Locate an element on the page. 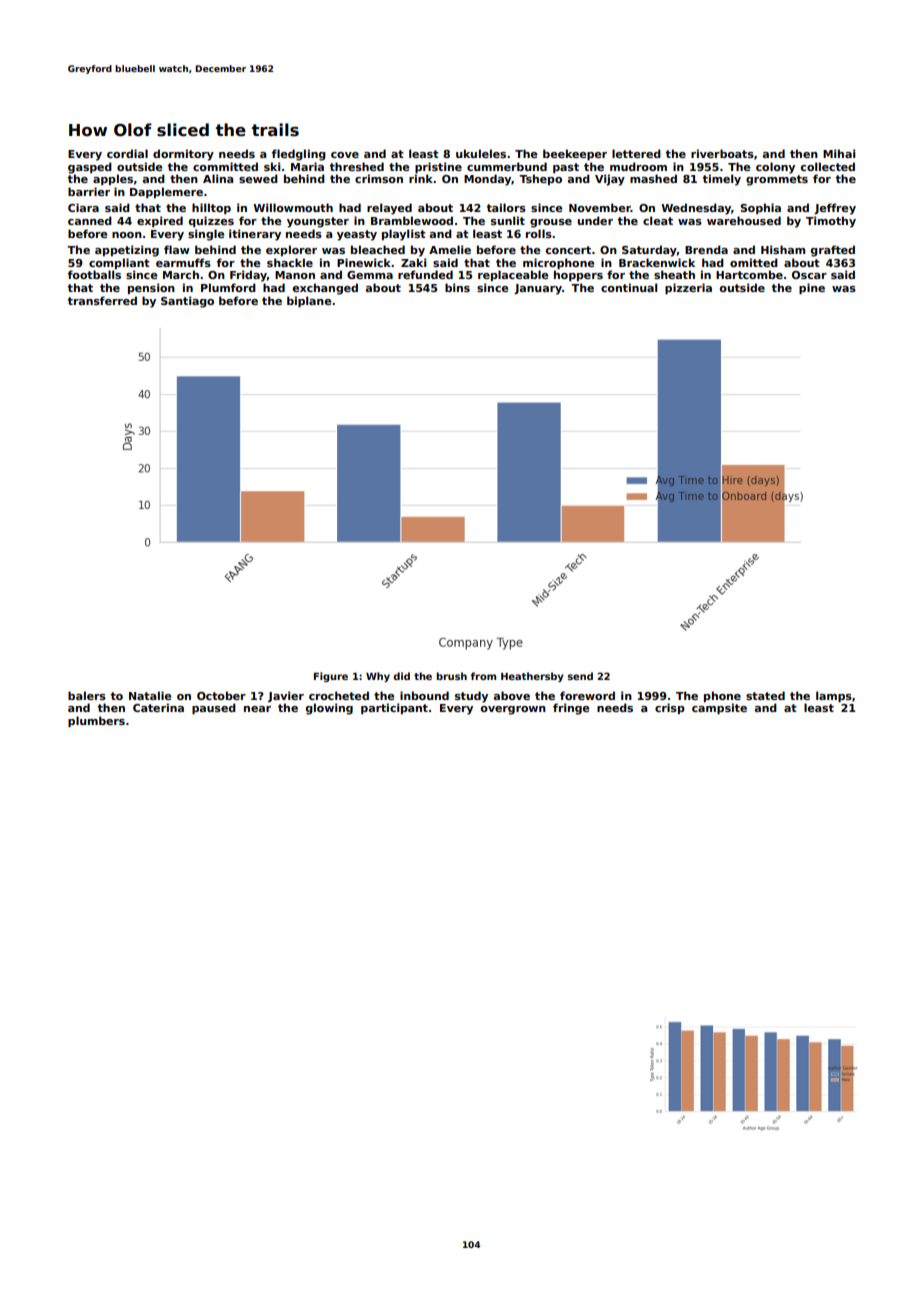 Image resolution: width=924 pixels, height=1308 pixels. exchanged is located at coordinates (325, 289).
